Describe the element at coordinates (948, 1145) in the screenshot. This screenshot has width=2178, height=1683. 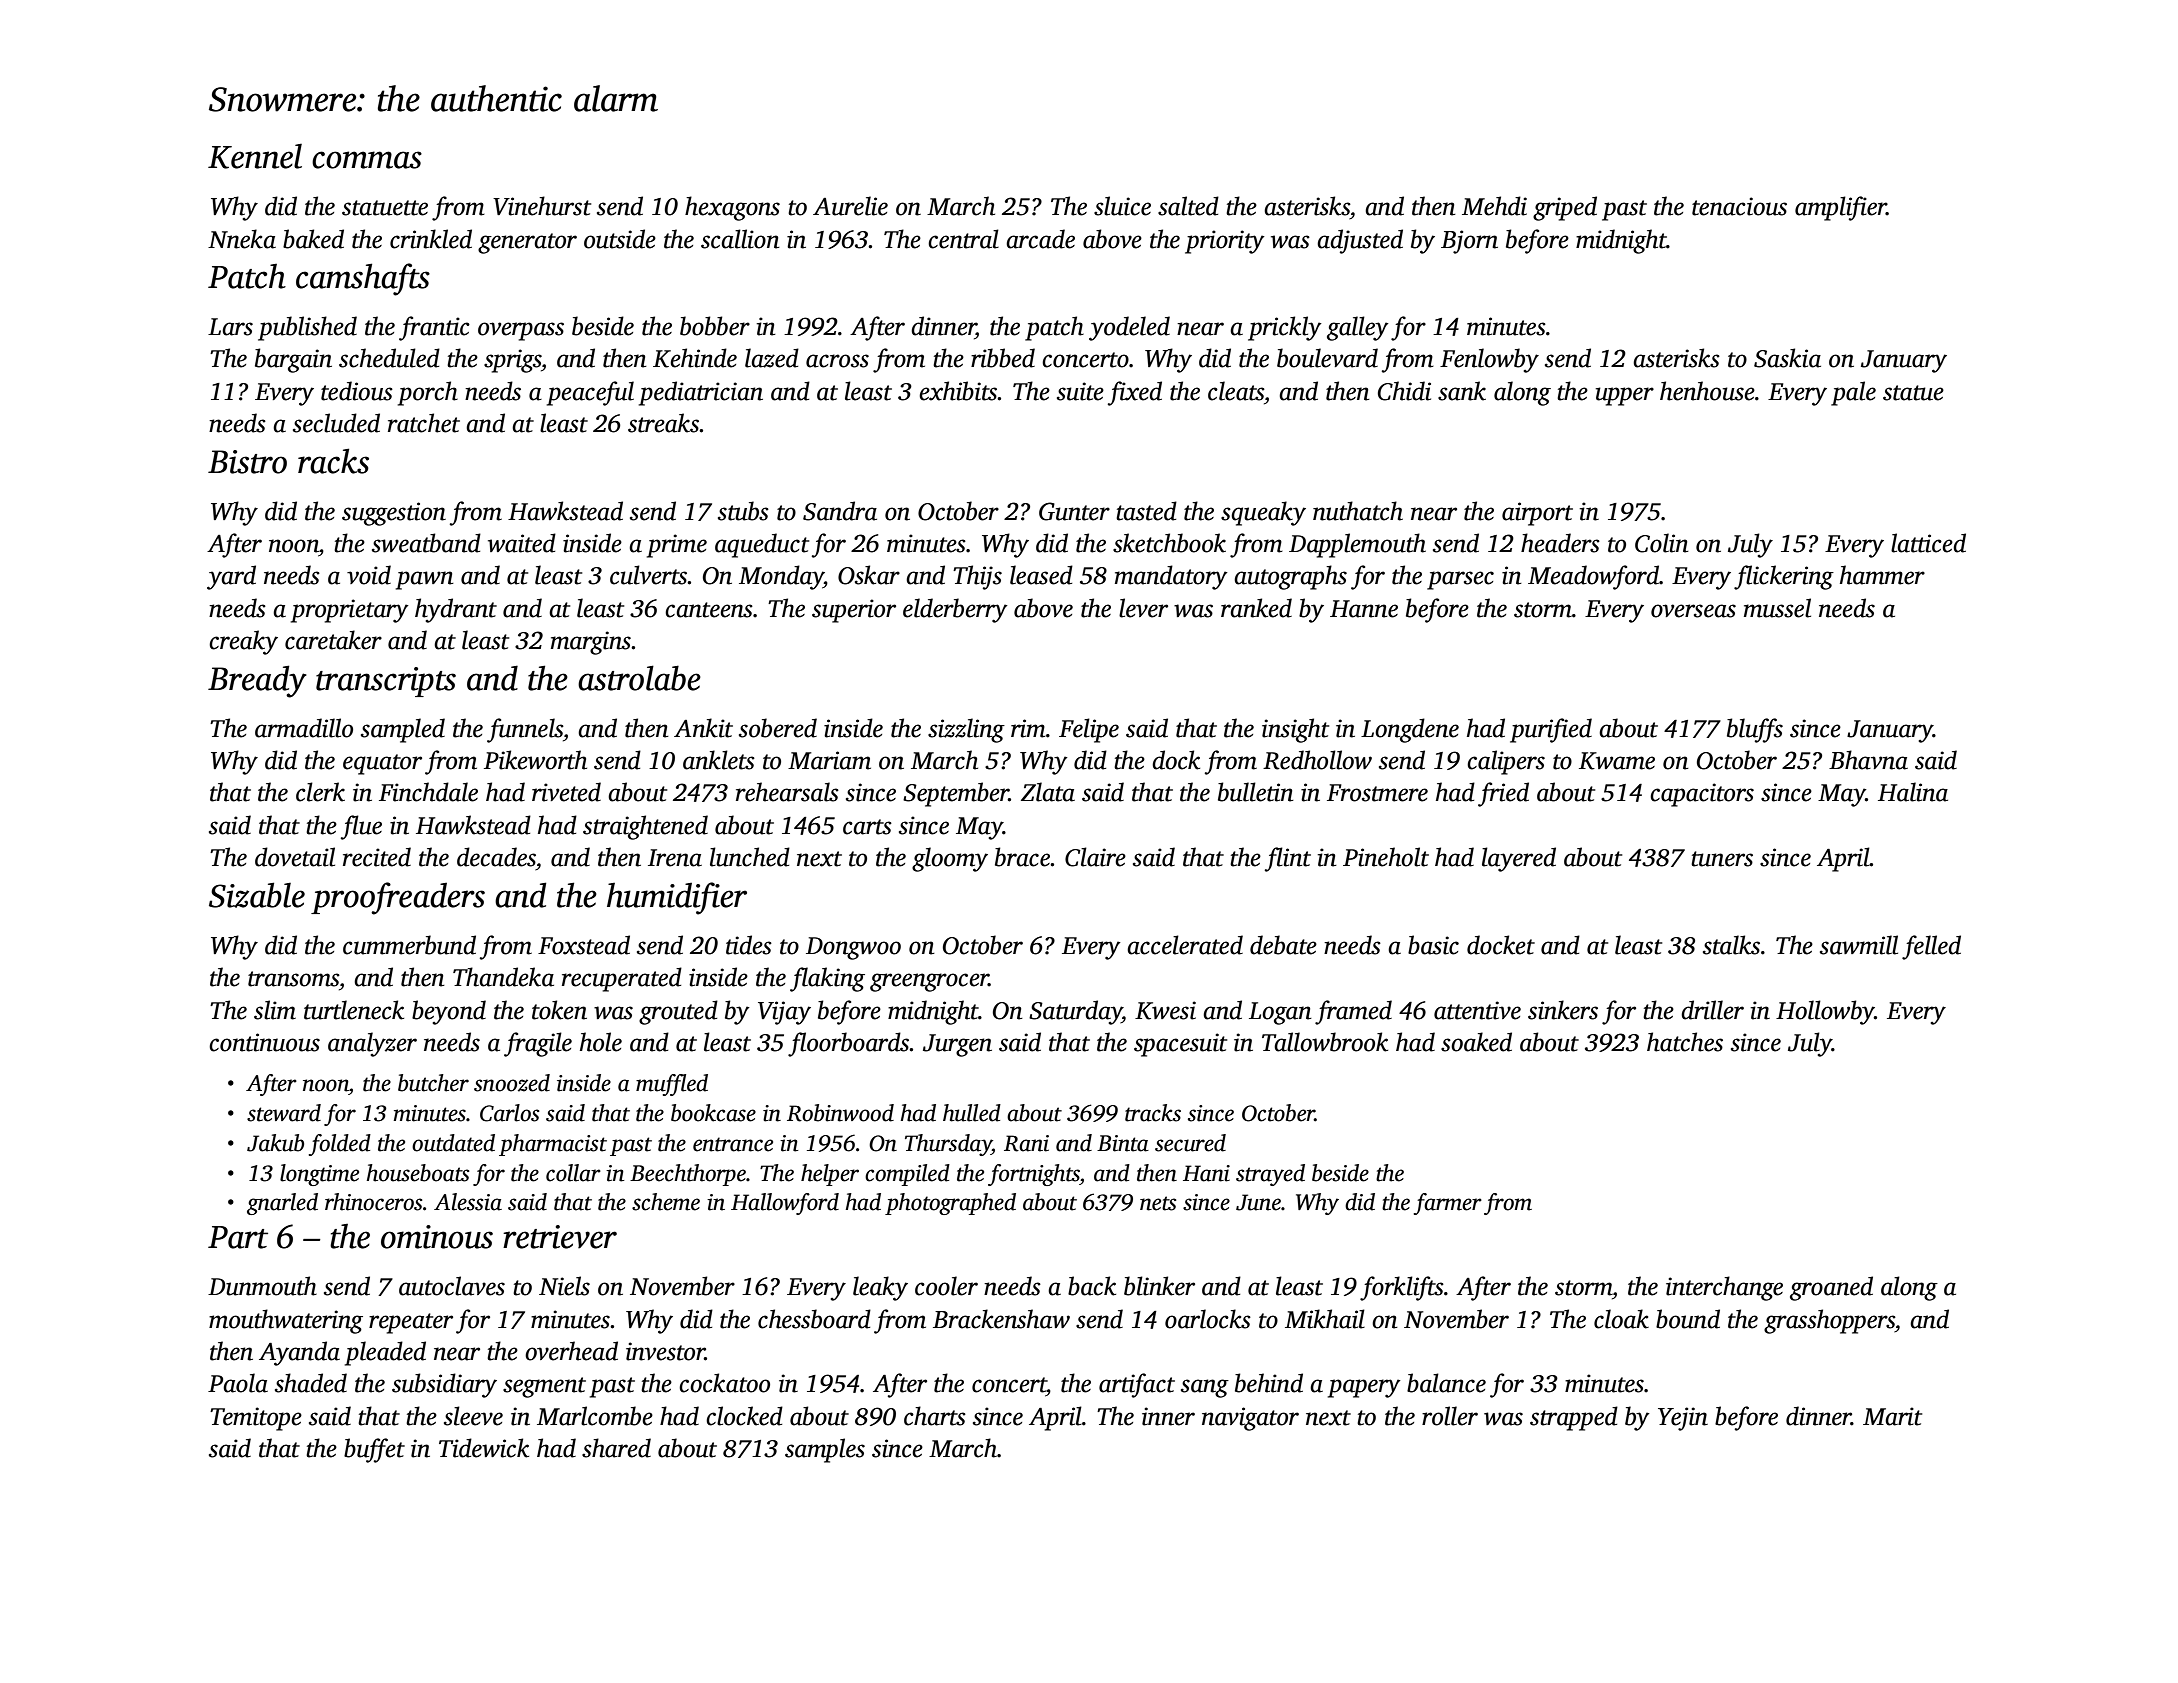
I see `Thursday` at that location.
